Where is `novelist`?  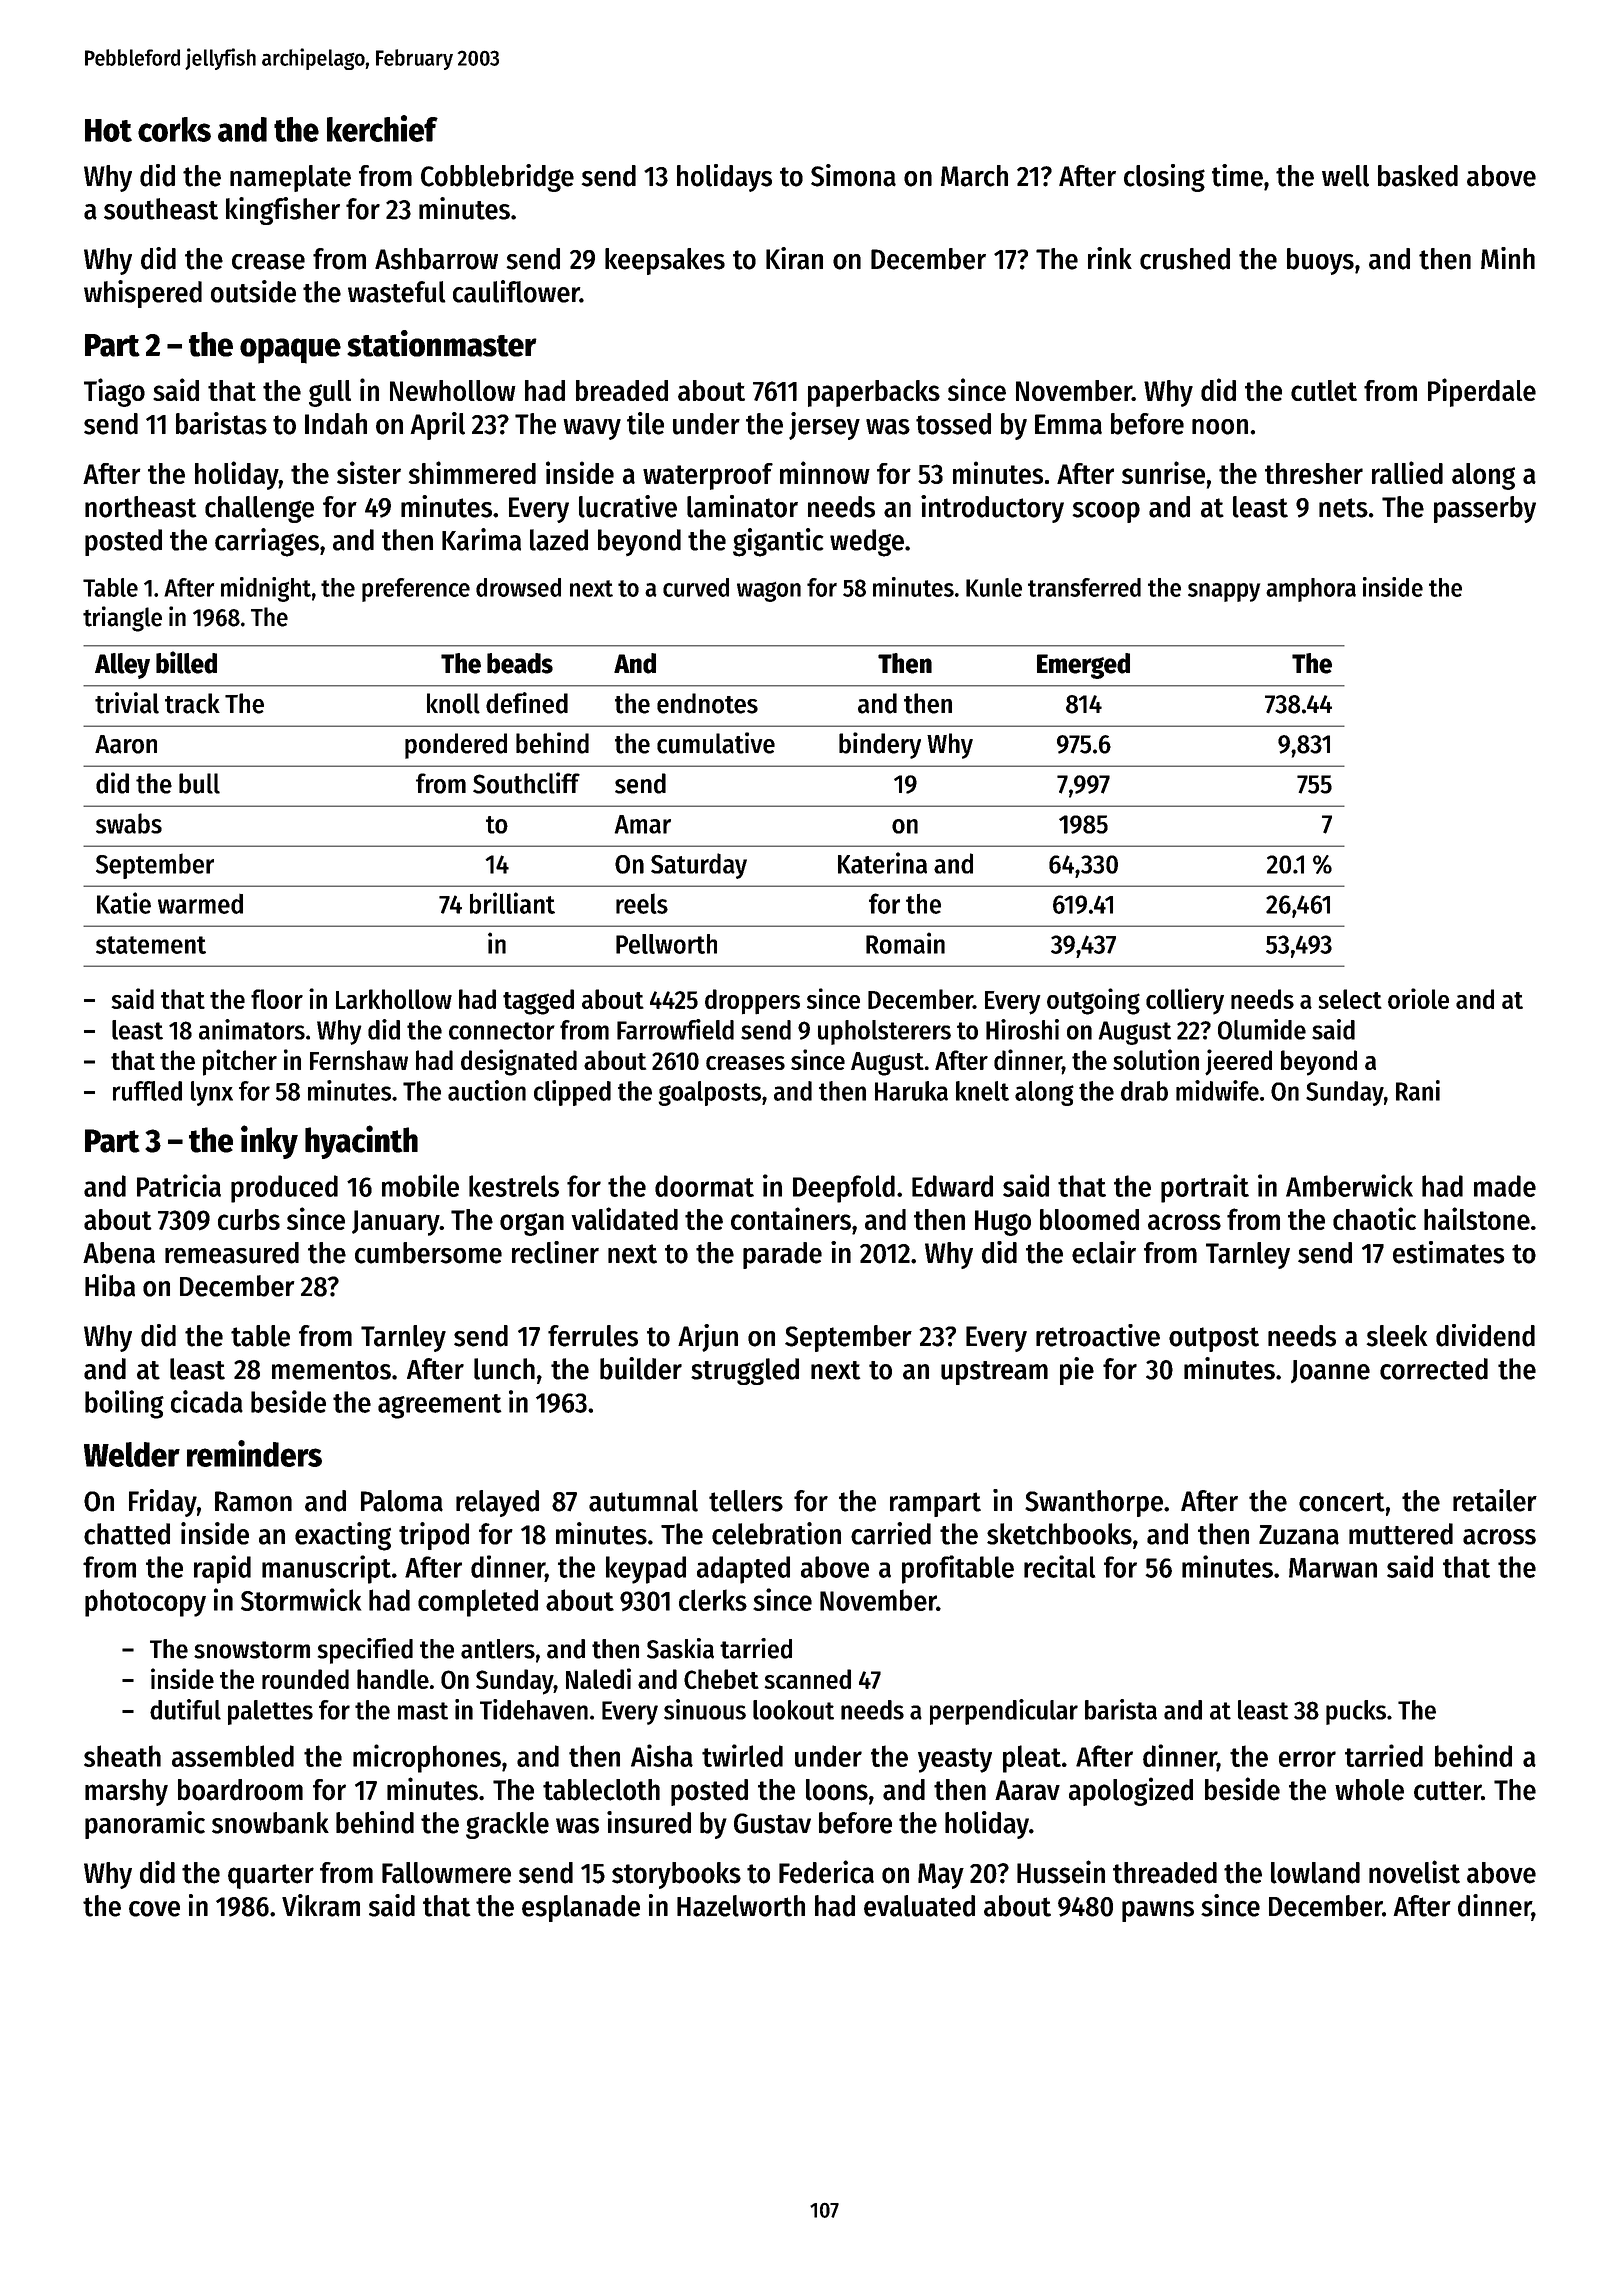 novelist is located at coordinates (1414, 1872).
